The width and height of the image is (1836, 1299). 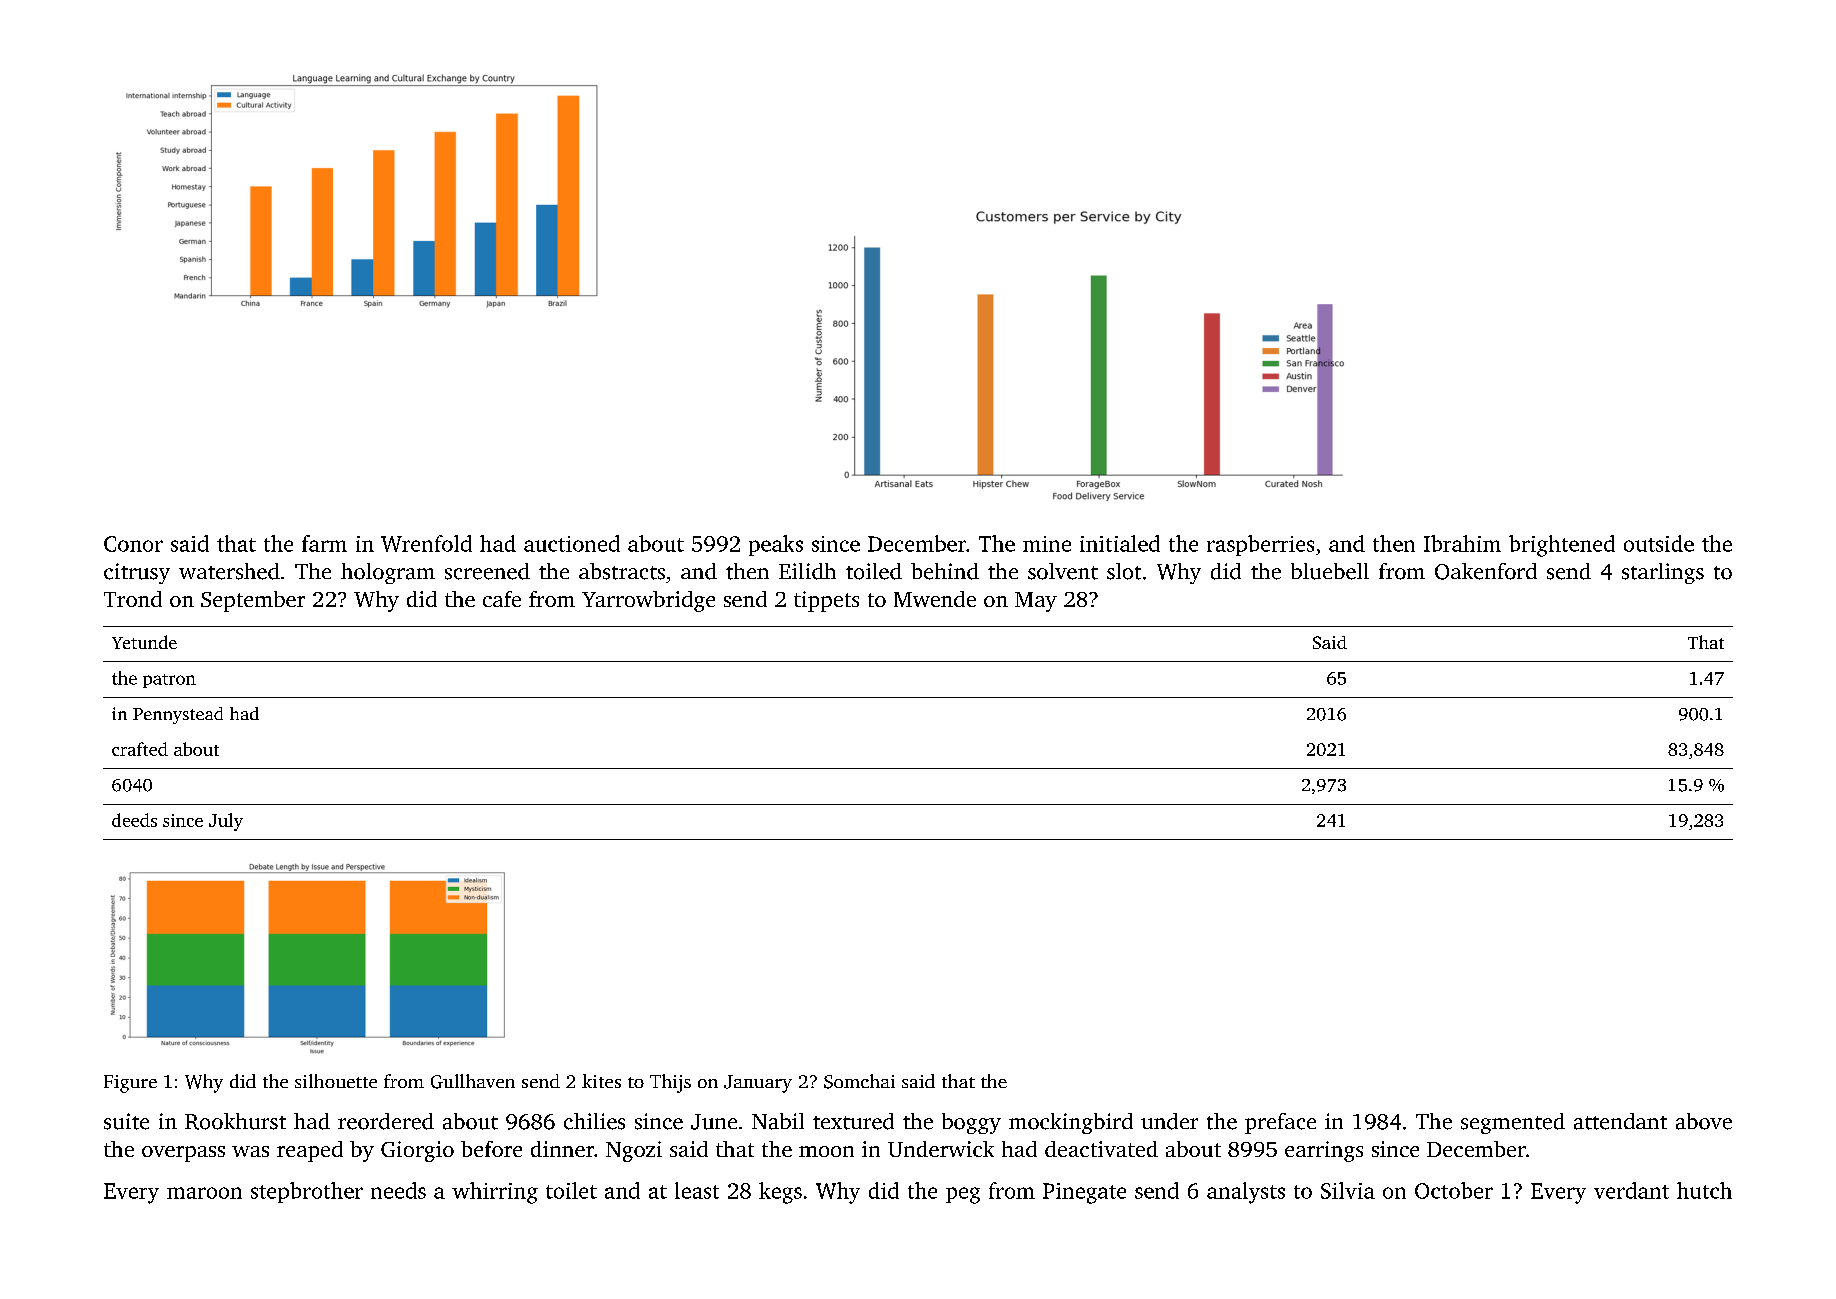 What do you see at coordinates (1462, 543) in the image?
I see `Ibrahim` at bounding box center [1462, 543].
